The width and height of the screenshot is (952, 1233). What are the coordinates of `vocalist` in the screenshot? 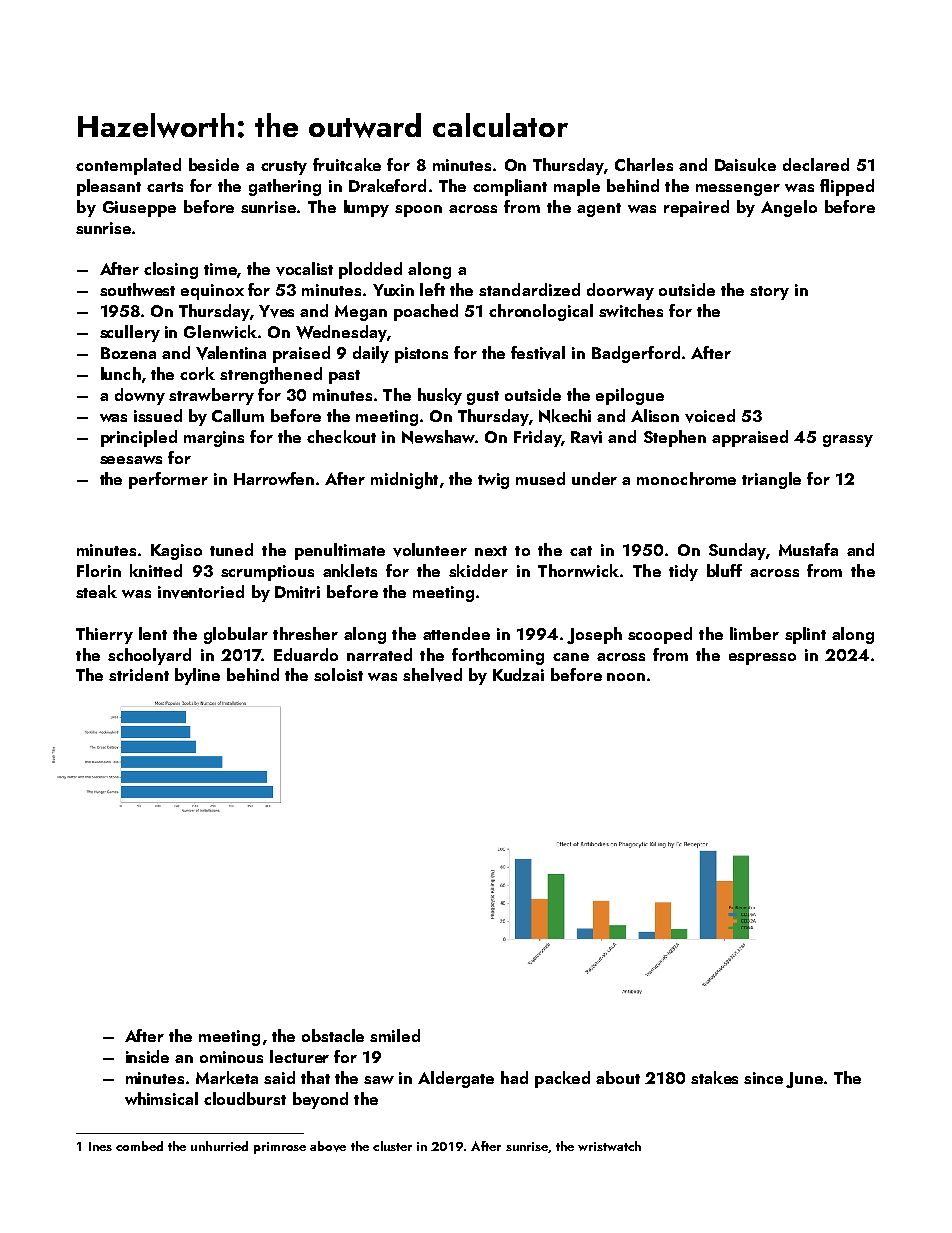 It's located at (304, 269).
